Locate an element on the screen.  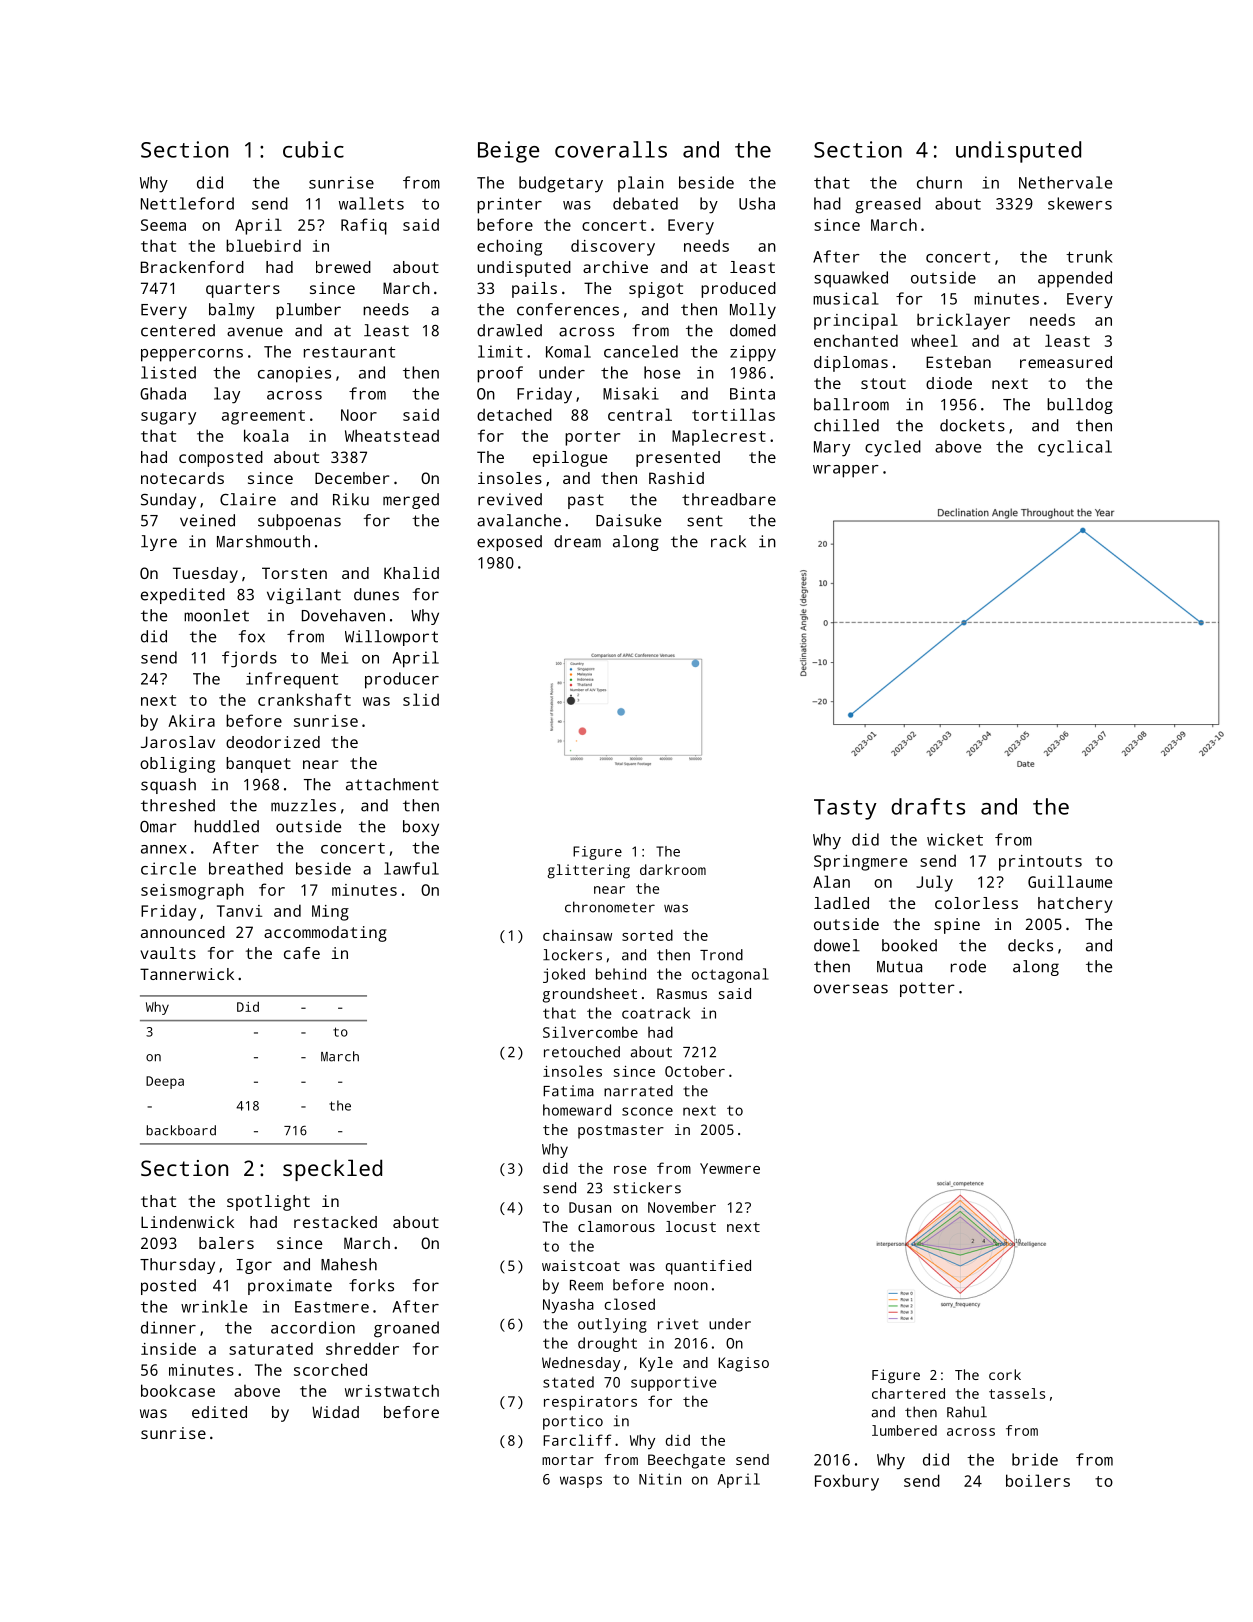
cubic is located at coordinates (313, 149).
